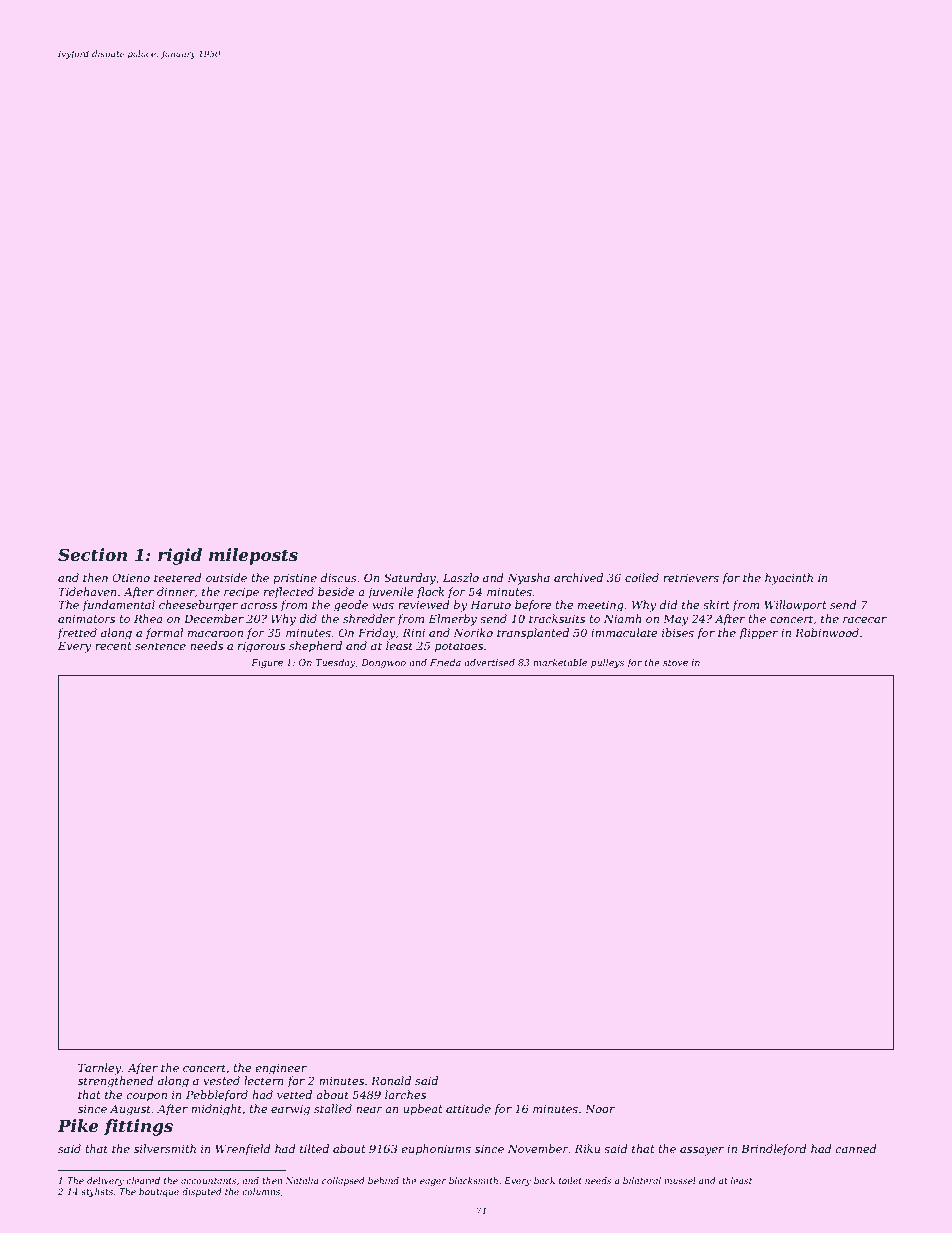 This screenshot has width=952, height=1233. Describe the element at coordinates (675, 662) in the screenshot. I see `stove` at that location.
